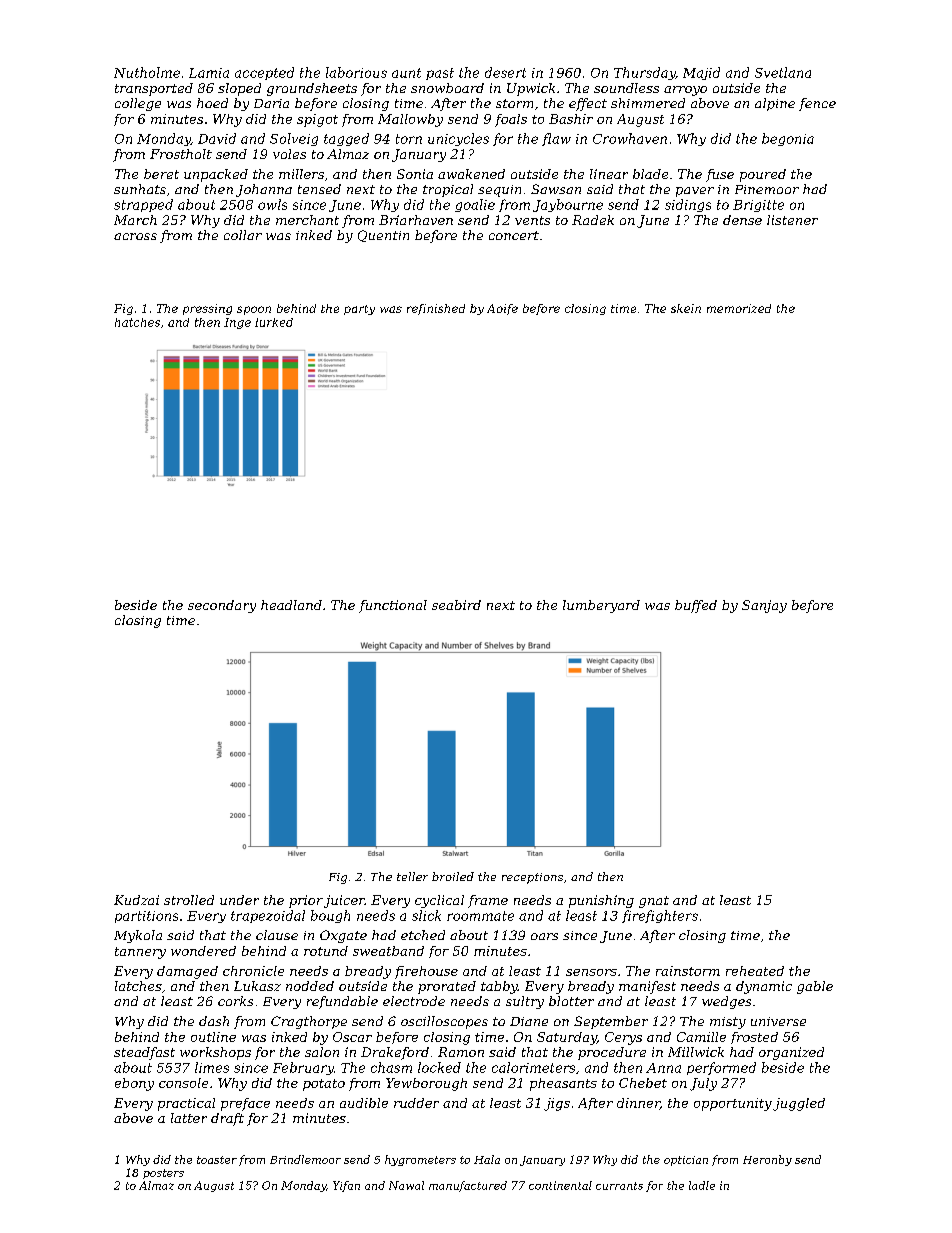 The image size is (952, 1233). Describe the element at coordinates (264, 73) in the screenshot. I see `accepted` at that location.
